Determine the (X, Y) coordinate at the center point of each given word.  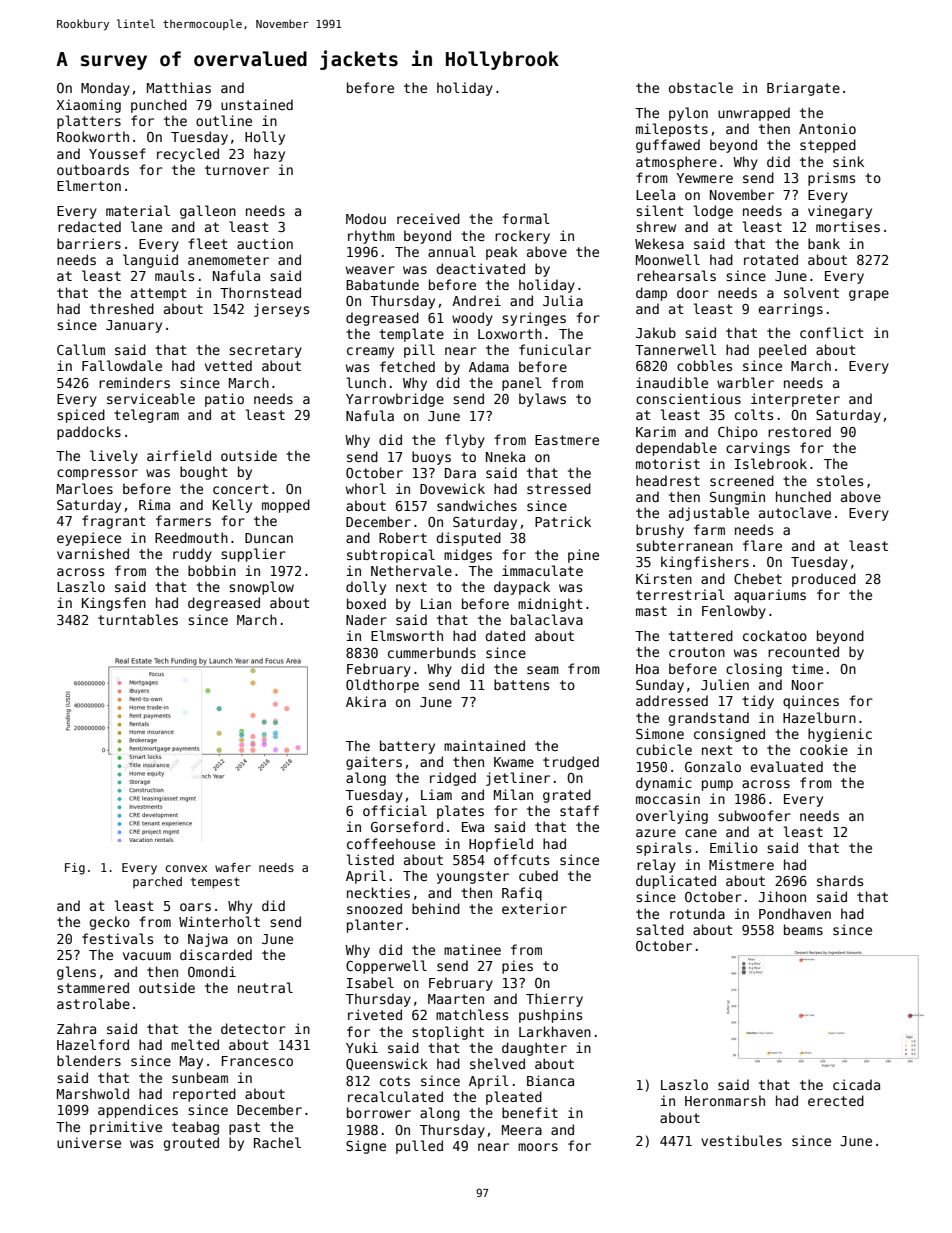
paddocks (89, 433)
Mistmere (741, 864)
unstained (257, 104)
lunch (366, 382)
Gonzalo (713, 766)
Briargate (803, 89)
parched (157, 883)
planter (375, 926)
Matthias (179, 87)
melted (195, 1044)
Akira (366, 701)
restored (799, 431)
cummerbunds (432, 652)
